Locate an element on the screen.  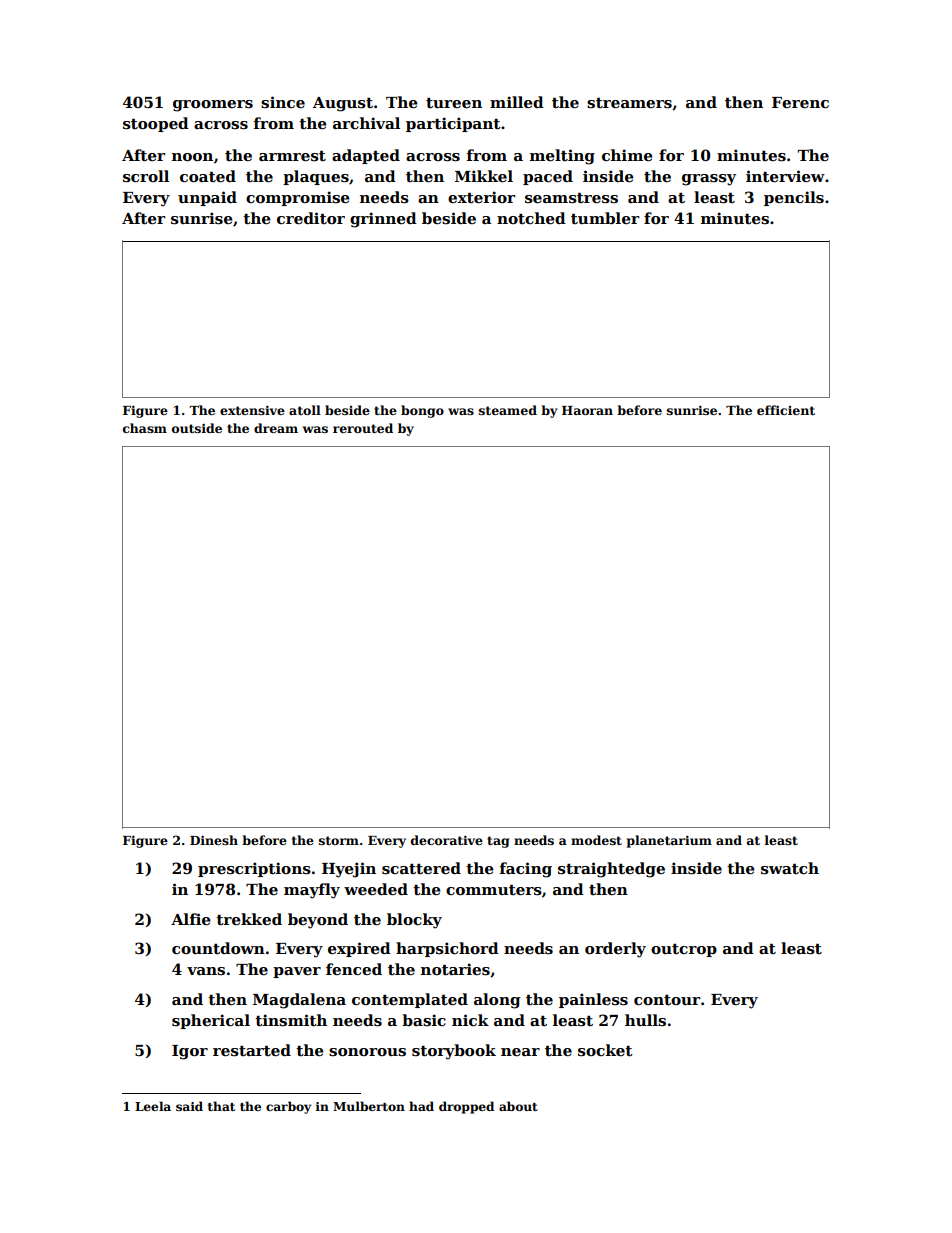
melting is located at coordinates (562, 157).
